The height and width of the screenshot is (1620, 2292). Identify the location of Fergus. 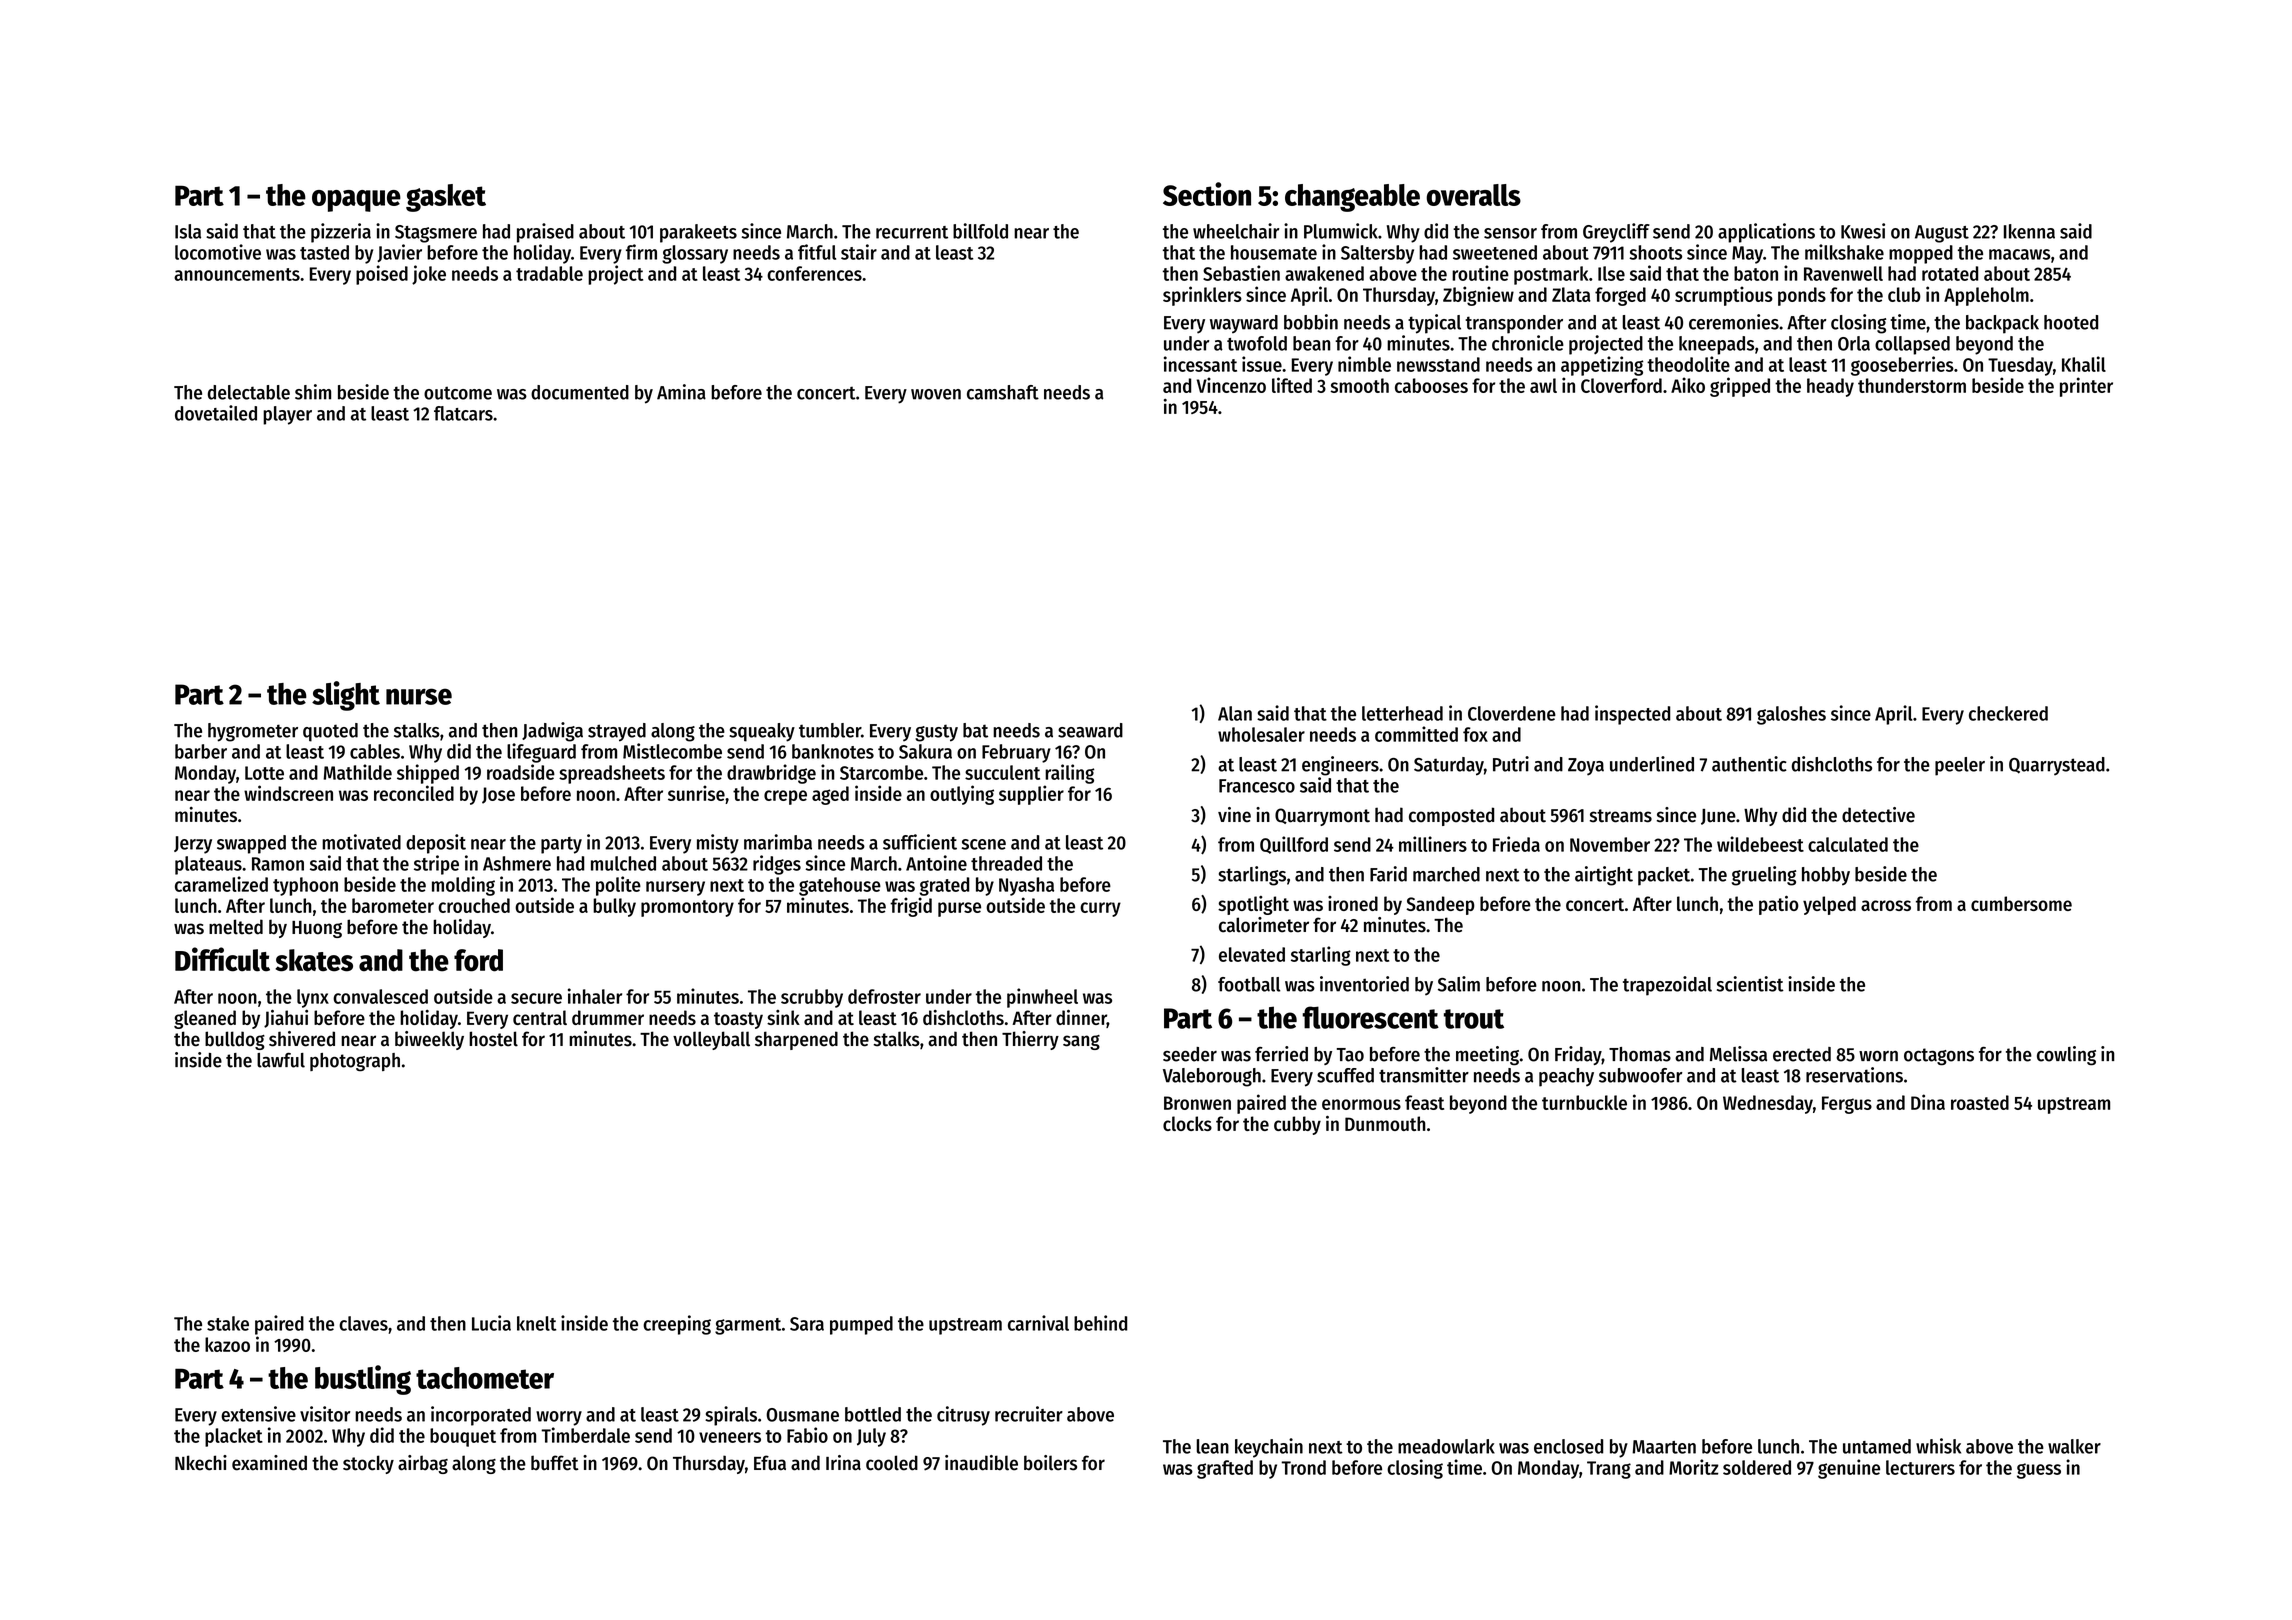
(1847, 1105).
